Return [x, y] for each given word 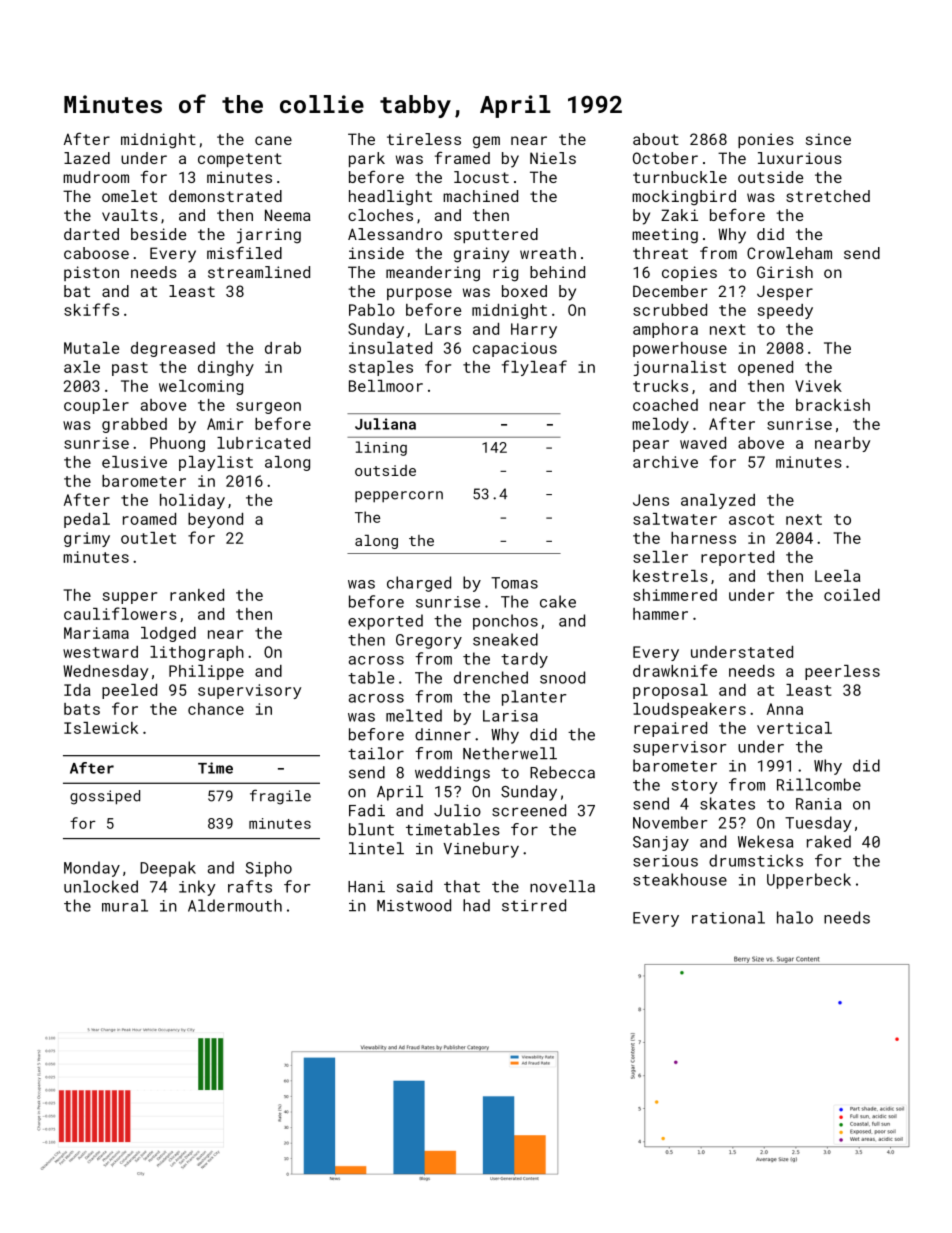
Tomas [514, 583]
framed [462, 157]
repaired [670, 729]
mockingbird [684, 198]
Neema [288, 215]
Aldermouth [235, 905]
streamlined [259, 272]
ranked [197, 595]
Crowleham [789, 253]
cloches [380, 215]
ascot [751, 519]
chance [216, 709]
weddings [452, 774]
